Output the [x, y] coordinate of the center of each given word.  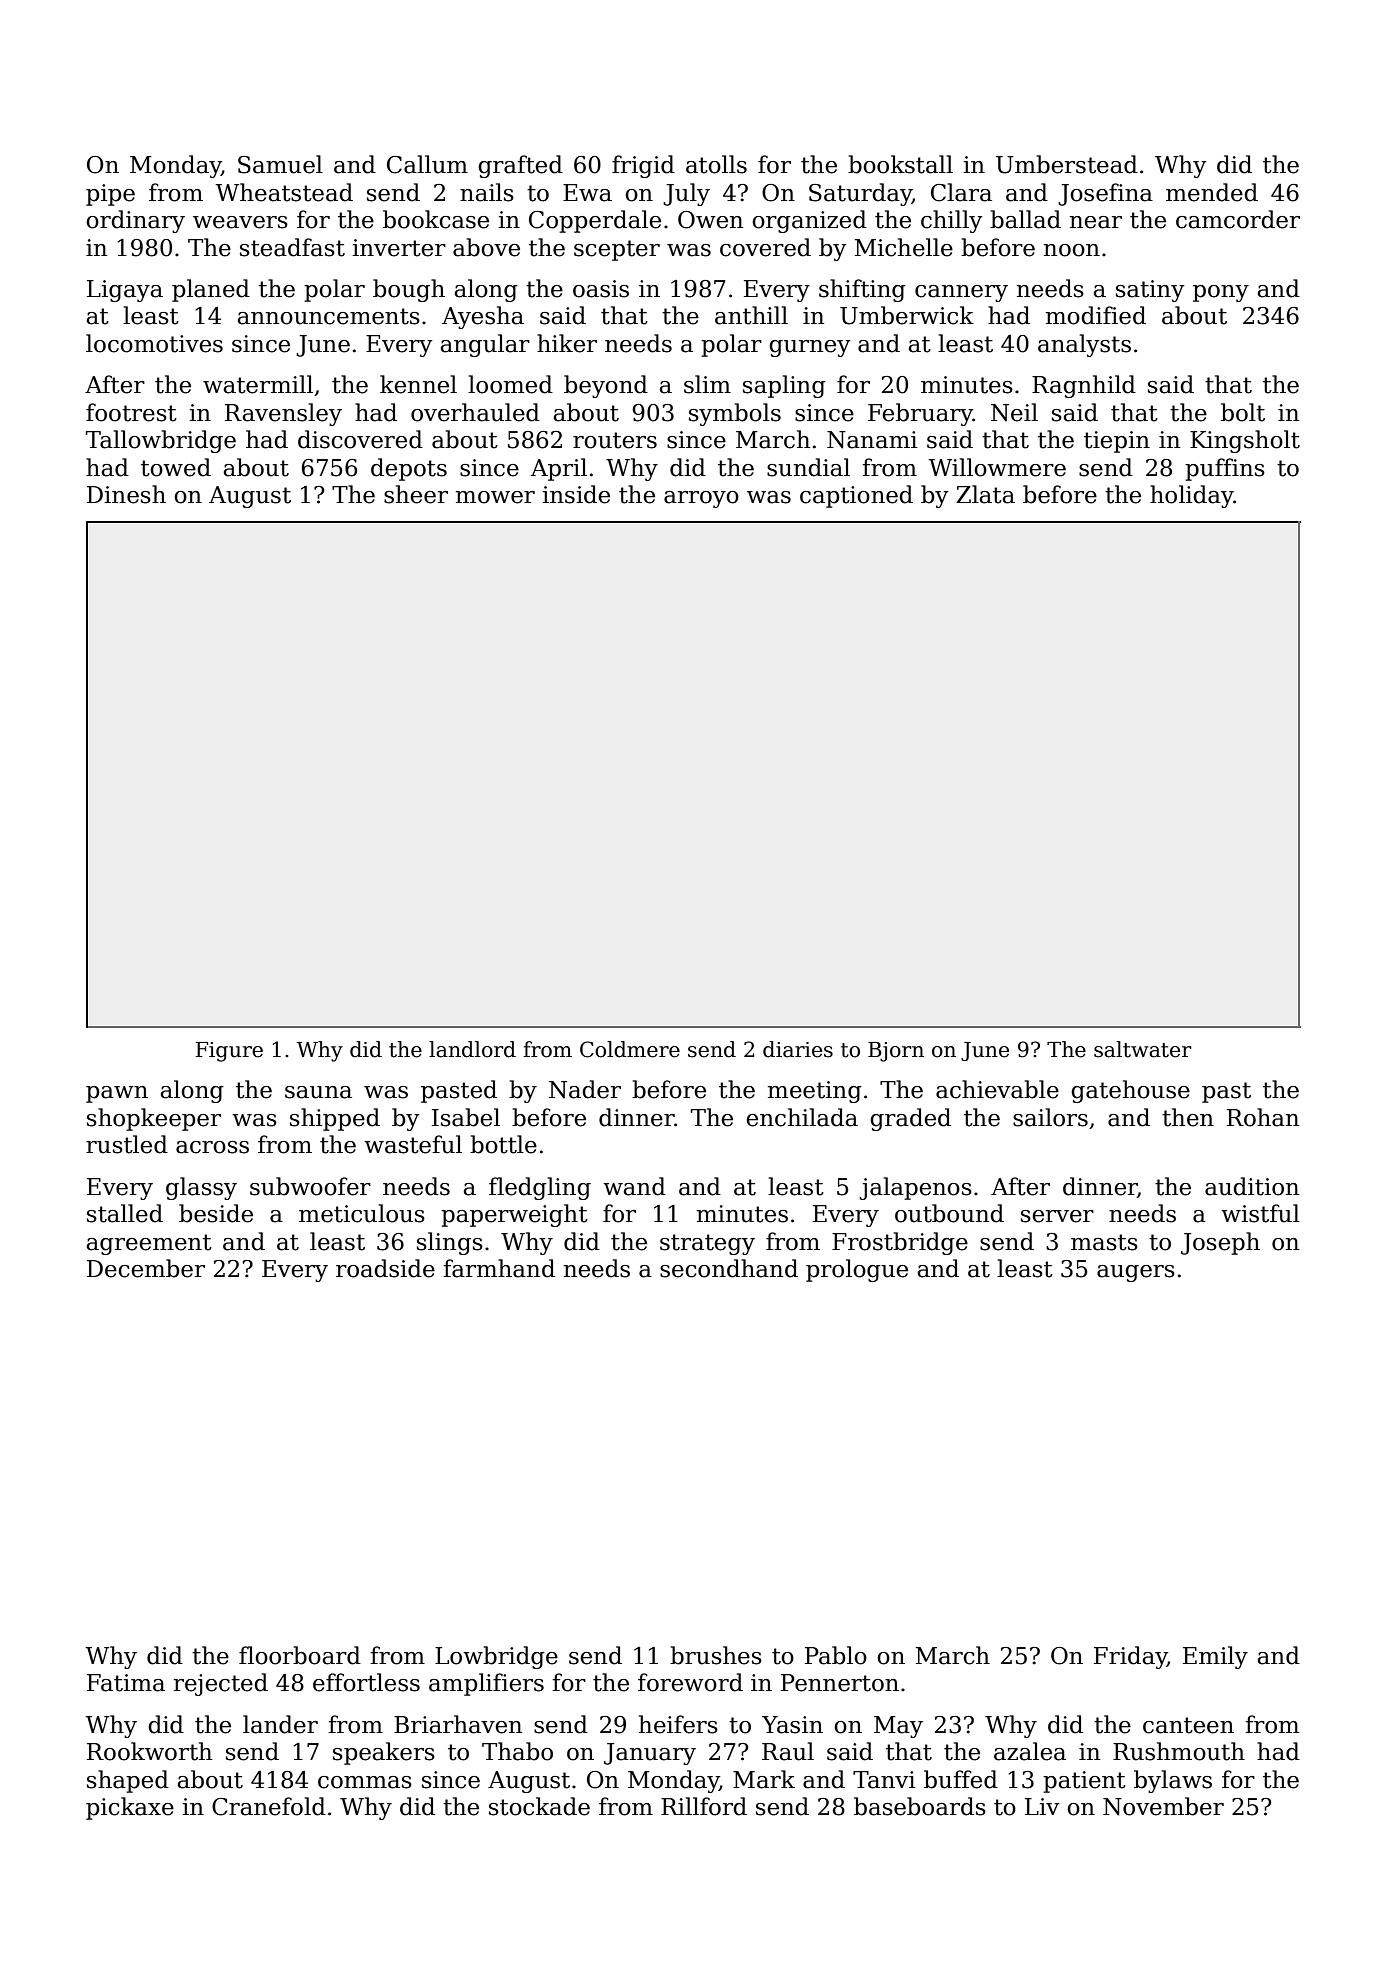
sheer [416, 494]
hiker [567, 343]
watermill [258, 384]
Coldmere [630, 1049]
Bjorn [896, 1052]
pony [1221, 293]
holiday [1192, 496]
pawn [117, 1094]
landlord [472, 1049]
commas [365, 1782]
